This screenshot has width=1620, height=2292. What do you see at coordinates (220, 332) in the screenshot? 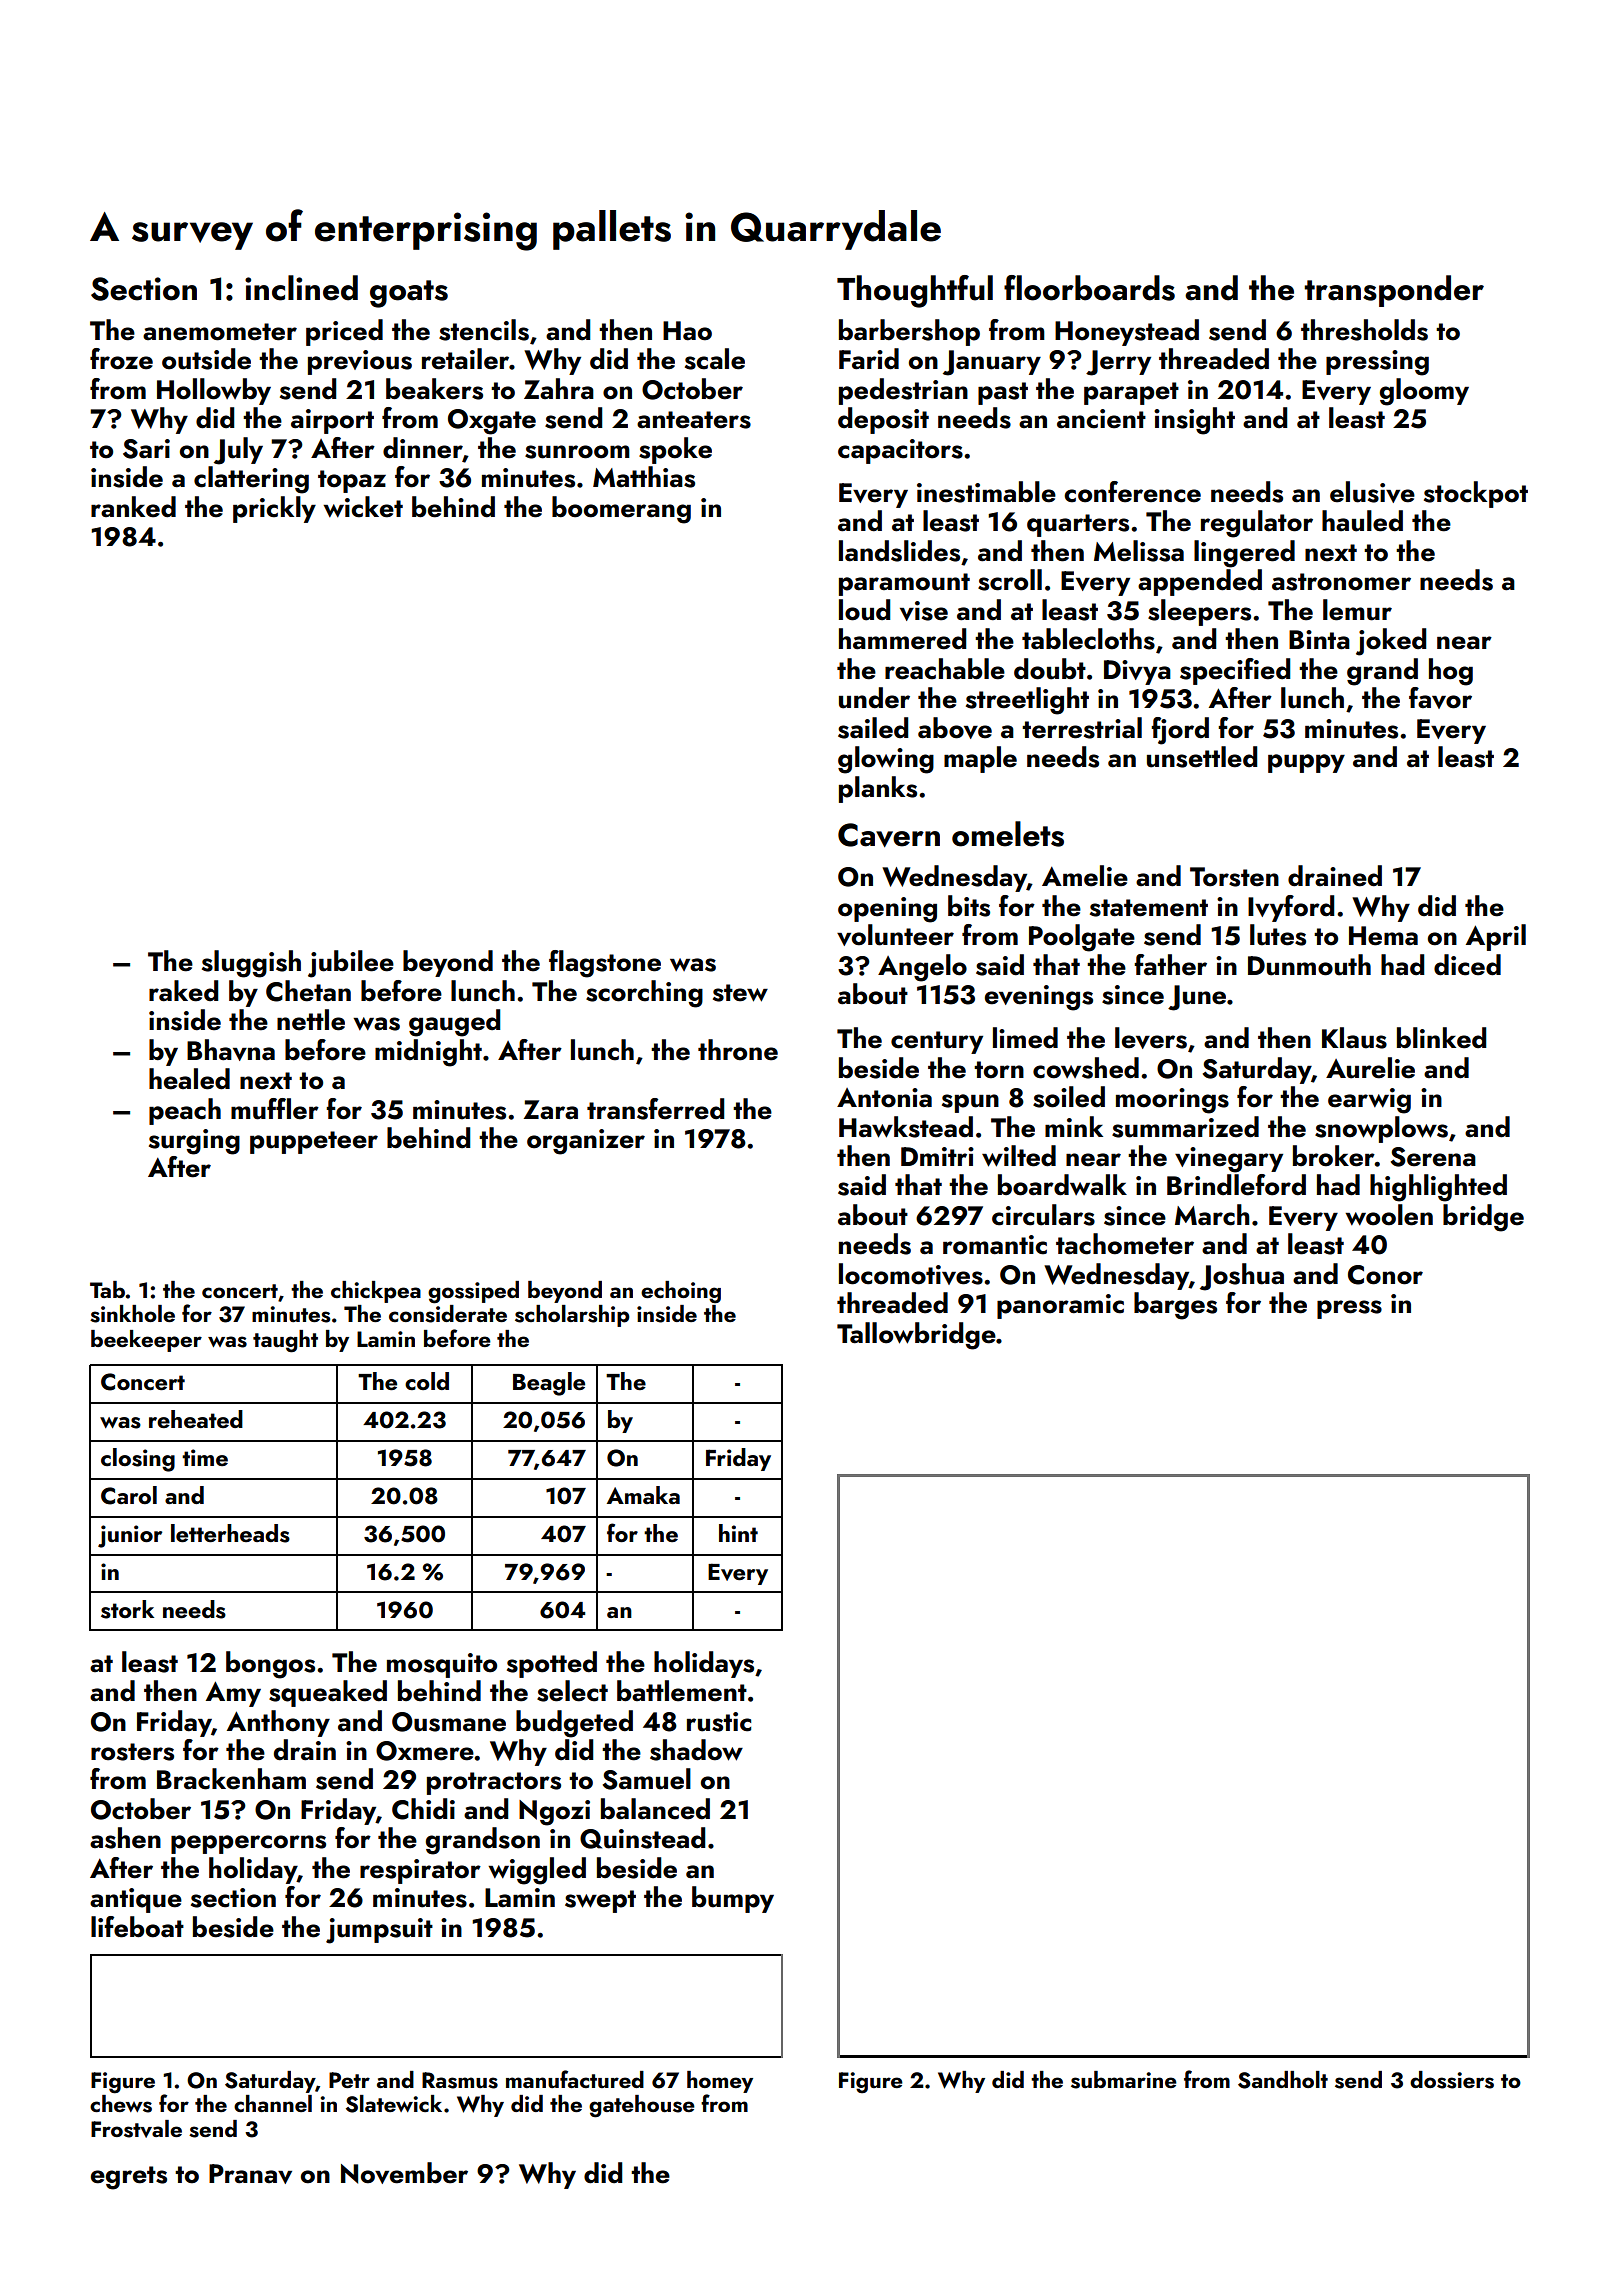
I see `anemometer` at bounding box center [220, 332].
